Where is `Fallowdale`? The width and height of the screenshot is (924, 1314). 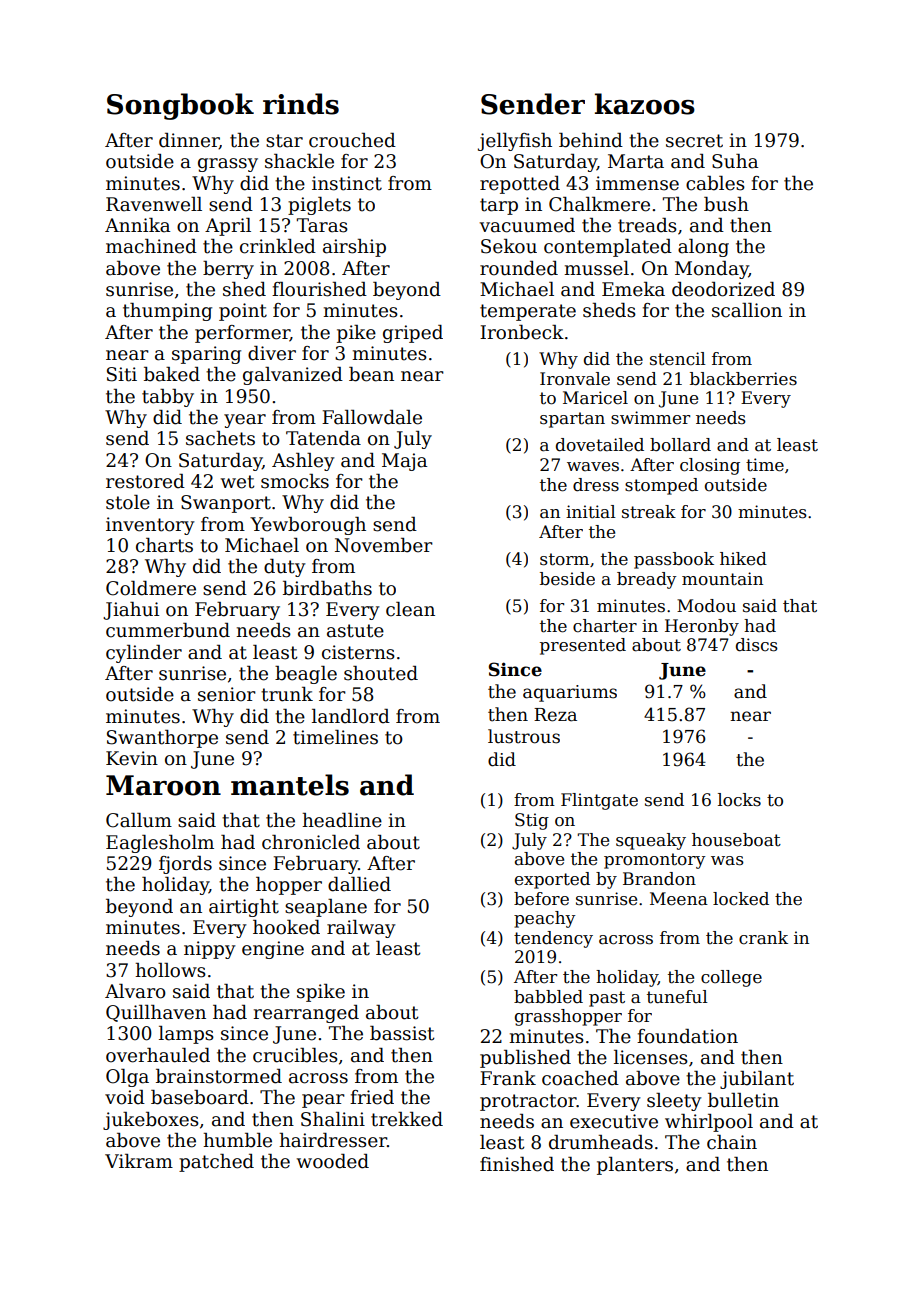
Fallowdale is located at coordinates (372, 417).
